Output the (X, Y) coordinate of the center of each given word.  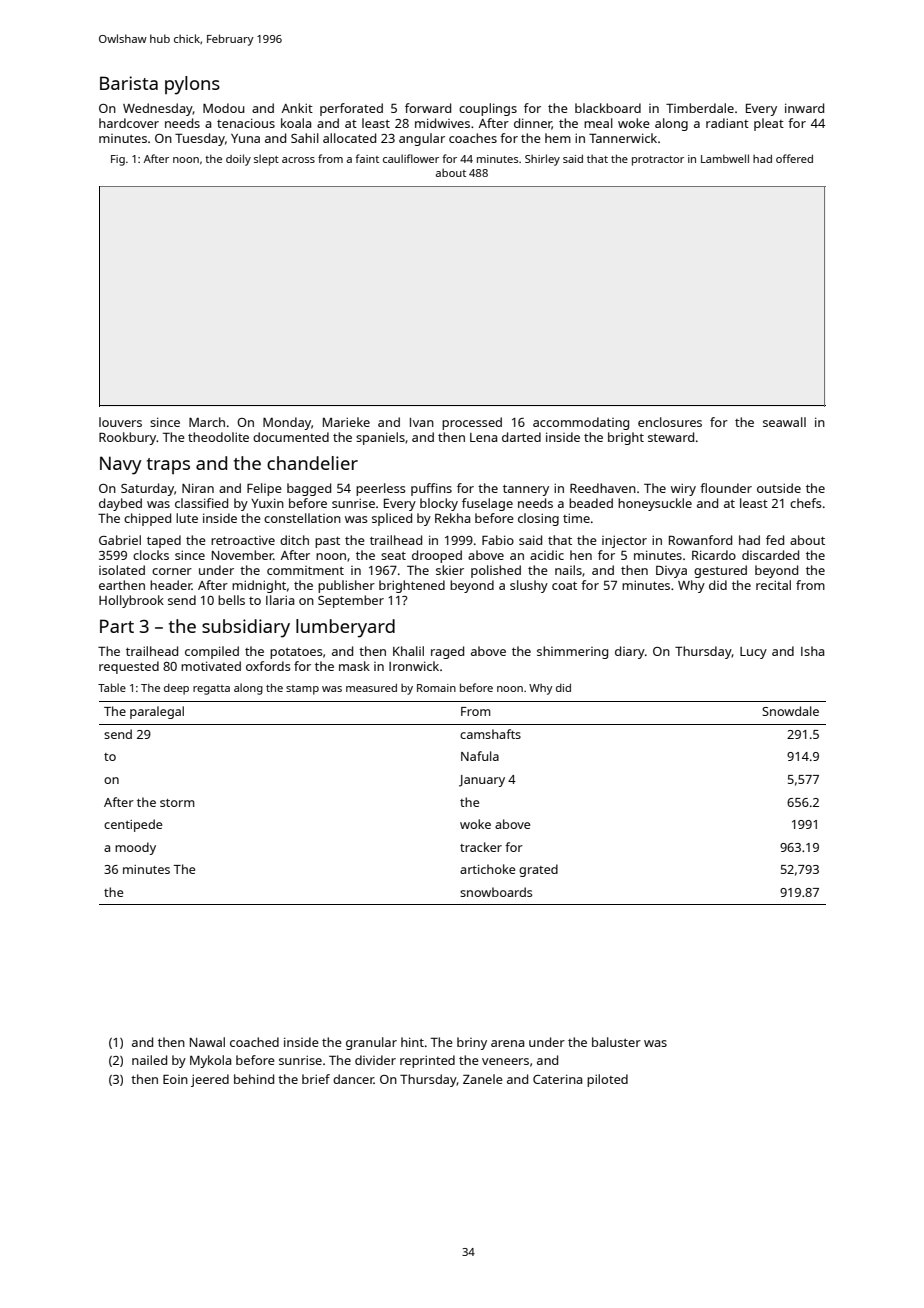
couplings (488, 109)
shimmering (572, 652)
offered (794, 158)
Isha (812, 651)
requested (129, 667)
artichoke (487, 869)
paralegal (157, 712)
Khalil (408, 651)
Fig (118, 160)
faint (367, 158)
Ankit (297, 108)
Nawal (207, 1042)
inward (804, 108)
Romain (436, 688)
